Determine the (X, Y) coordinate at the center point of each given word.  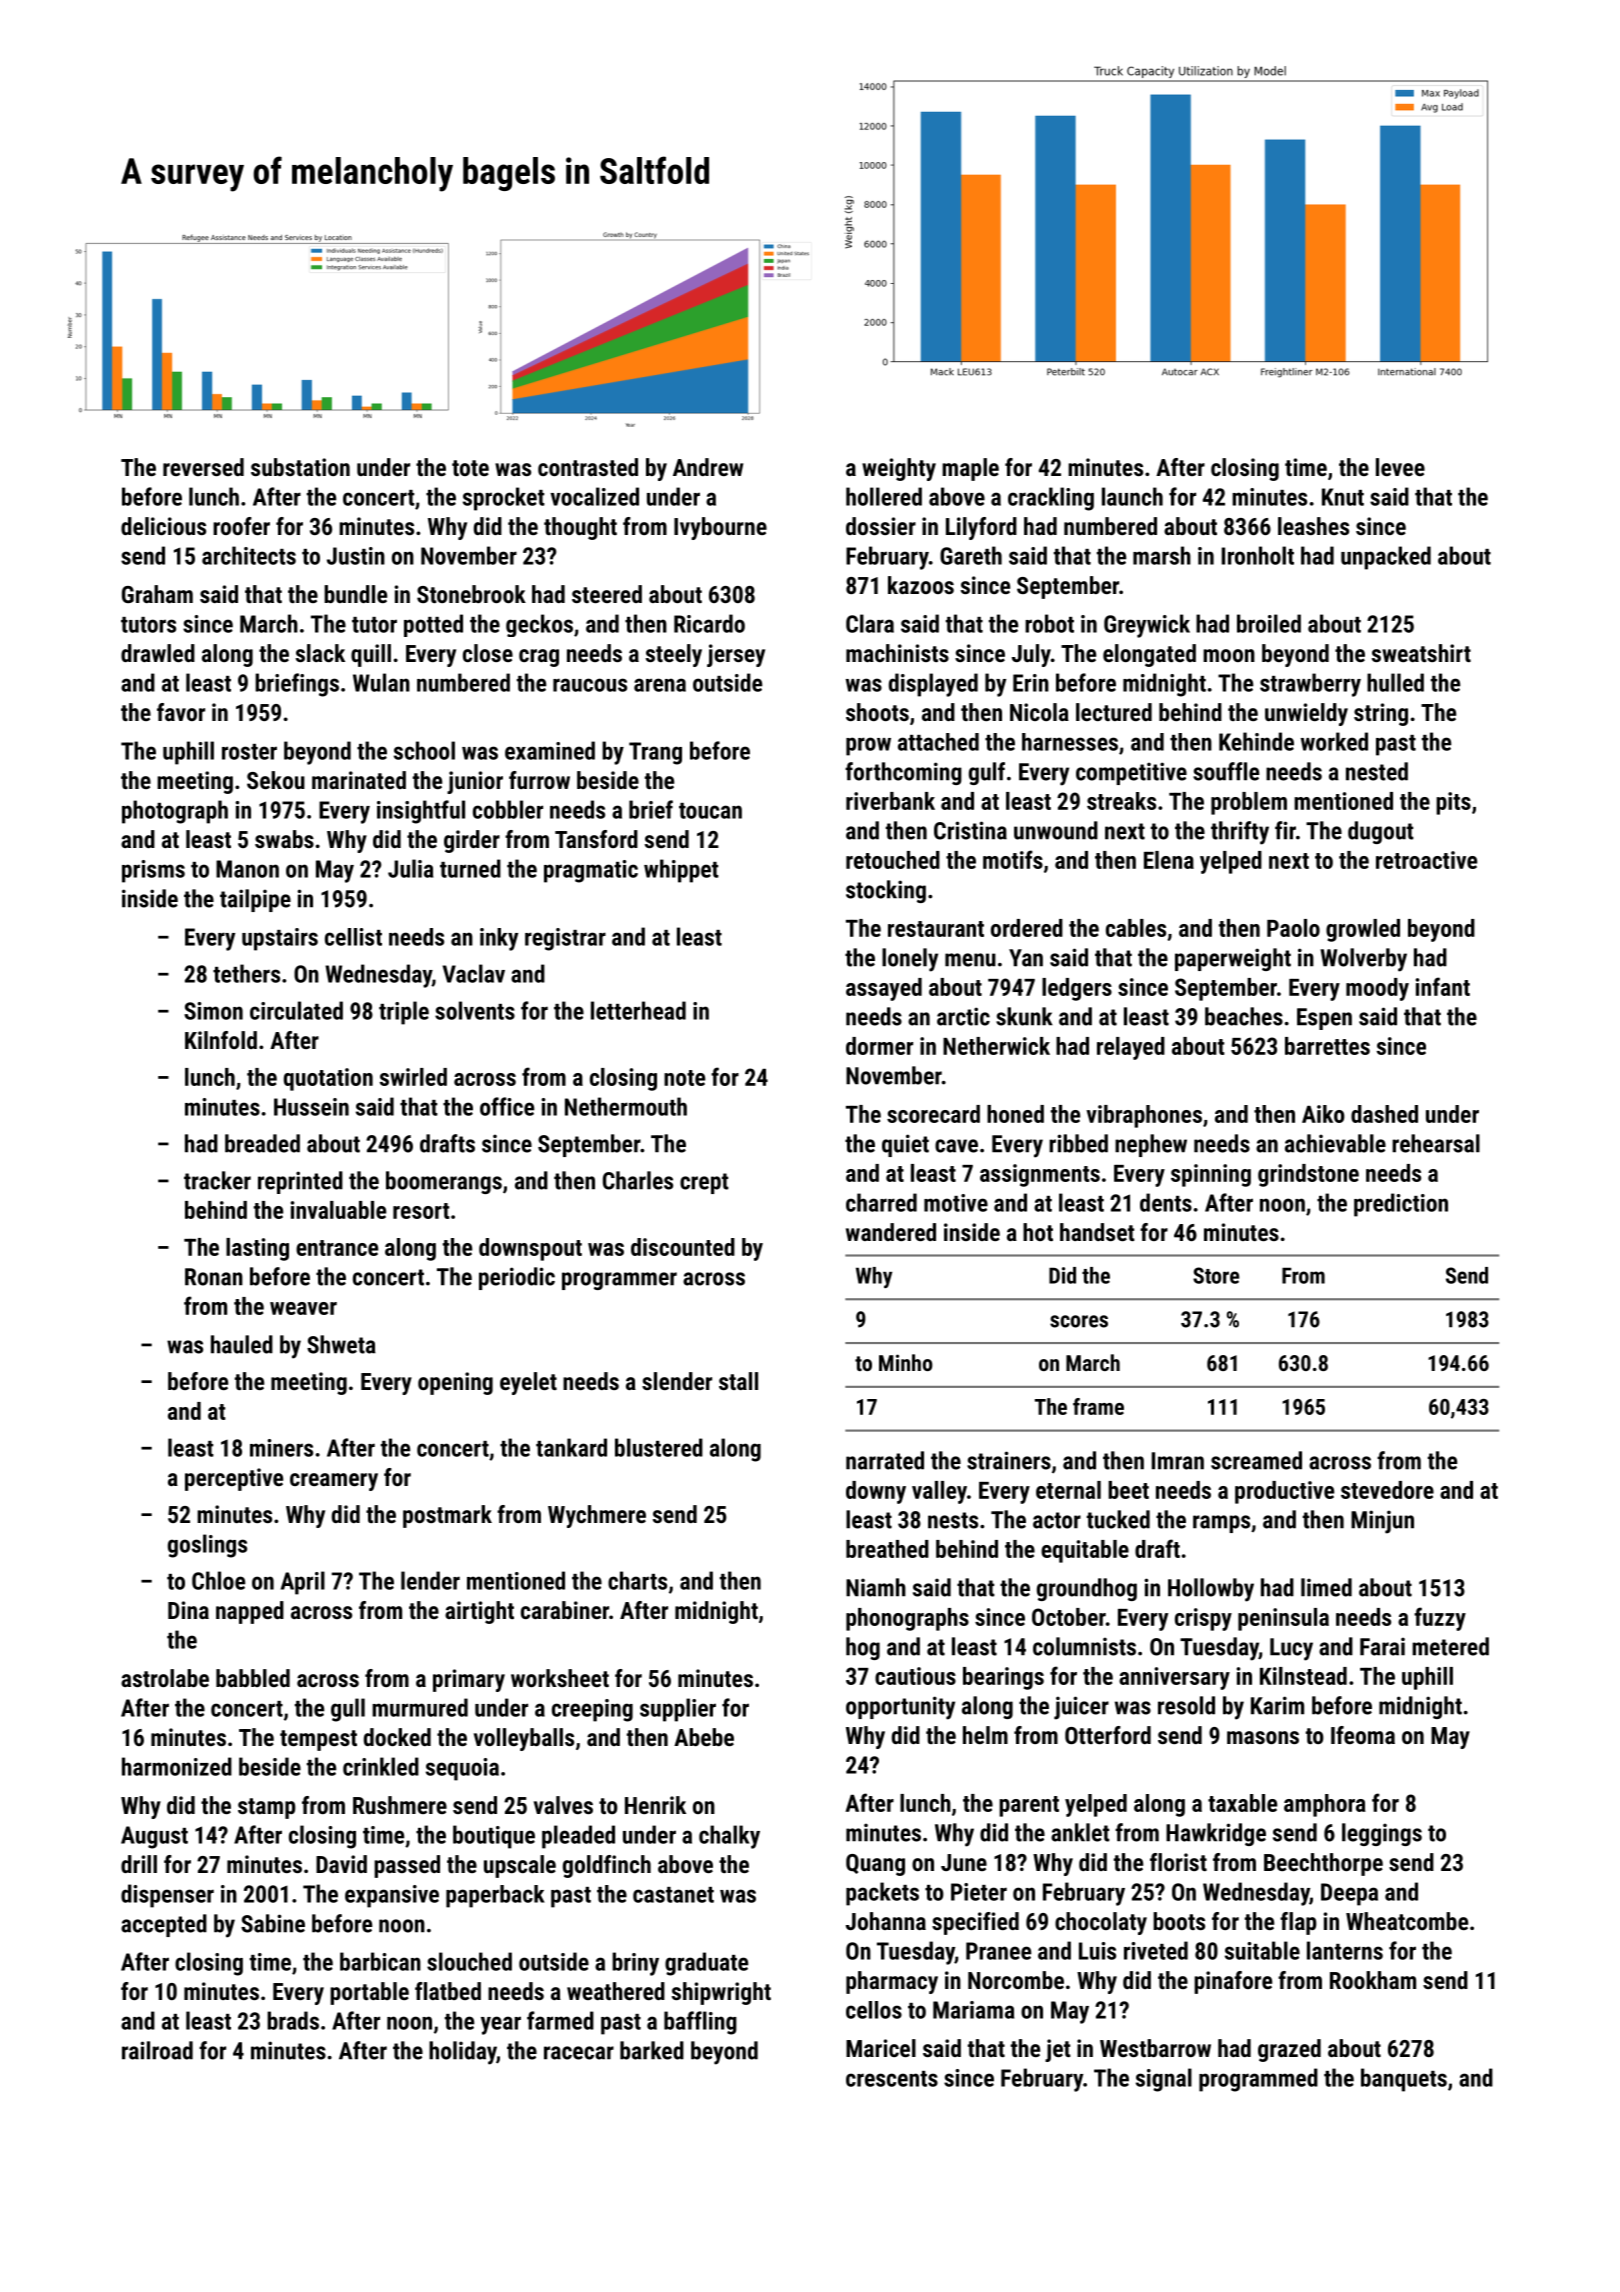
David (341, 1864)
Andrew (708, 467)
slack (320, 653)
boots (1179, 1921)
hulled (1395, 682)
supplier (678, 1710)
